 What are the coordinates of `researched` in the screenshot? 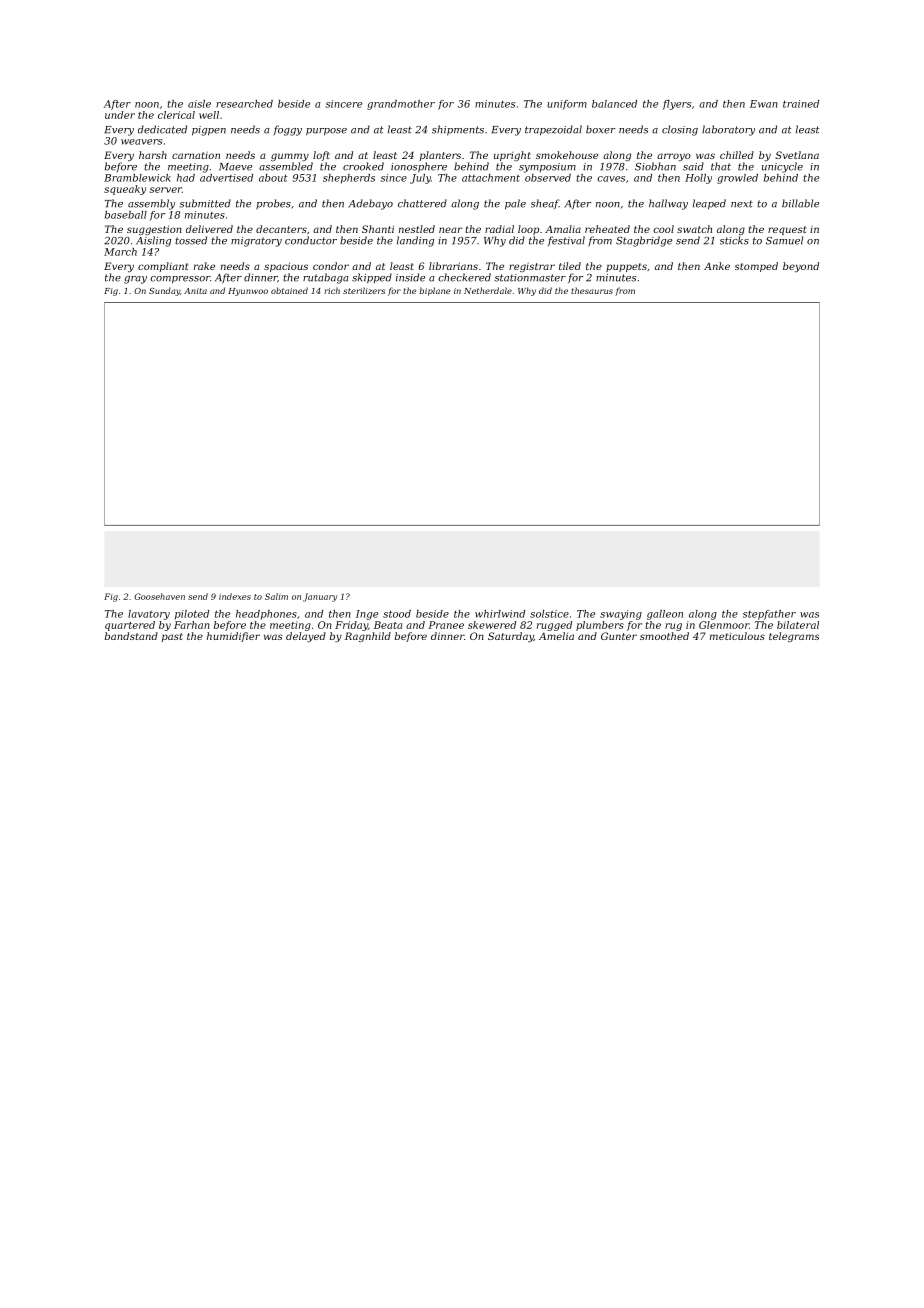 It's located at (244, 104).
